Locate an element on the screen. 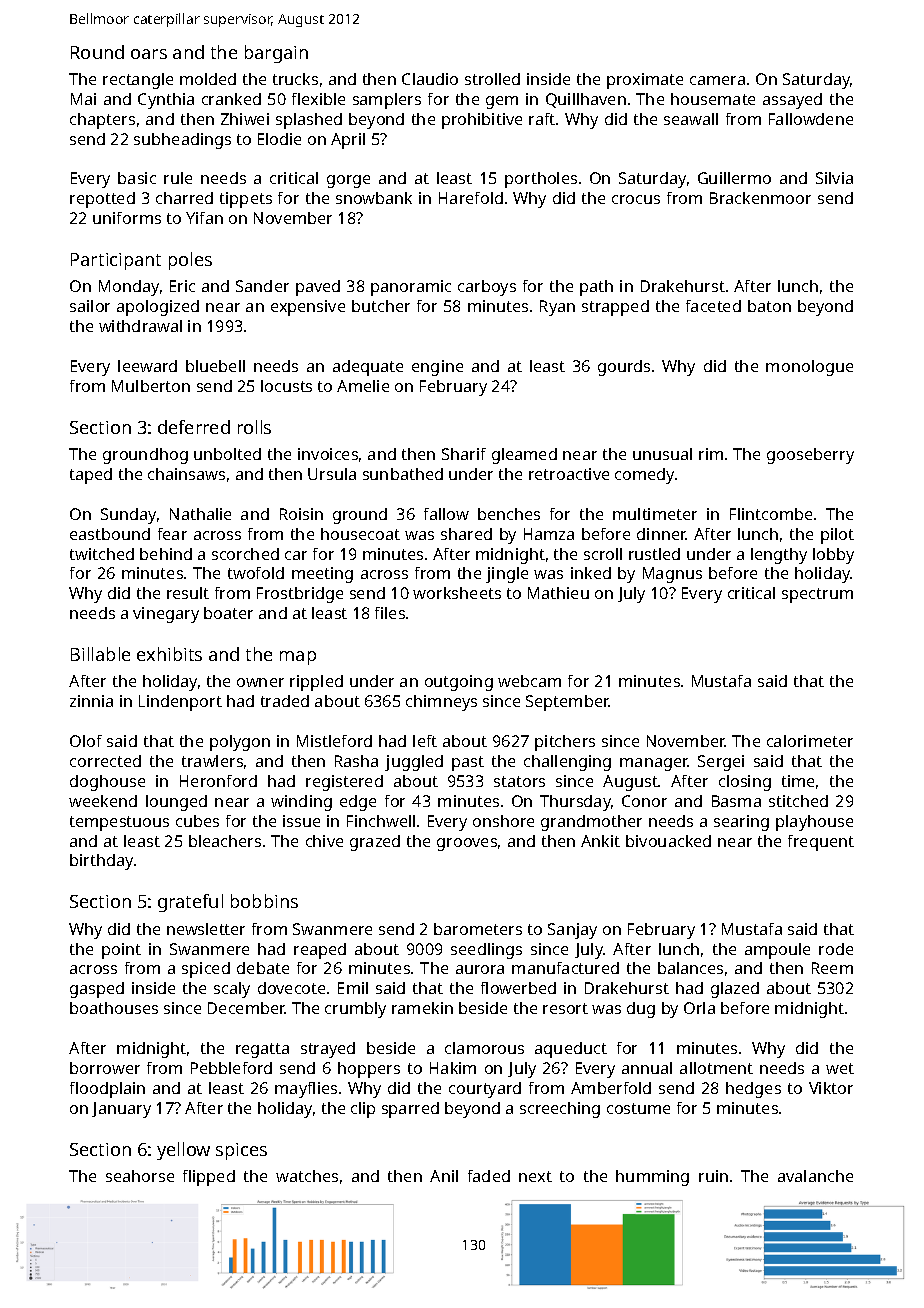 The height and width of the screenshot is (1308, 924). manager is located at coordinates (654, 764).
